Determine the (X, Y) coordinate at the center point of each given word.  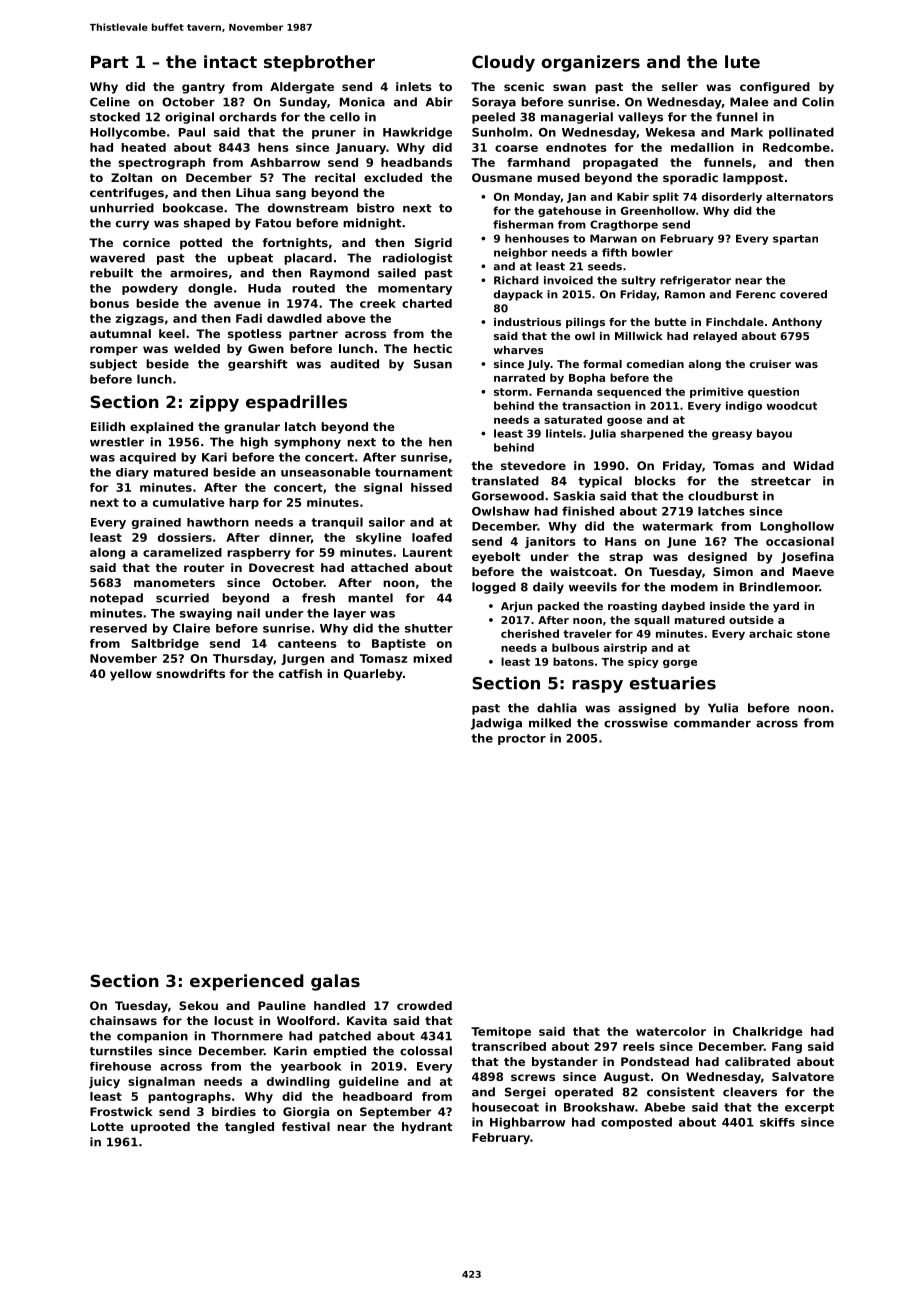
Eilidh (108, 426)
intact (230, 61)
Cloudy (503, 63)
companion (152, 1037)
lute (742, 61)
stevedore (533, 465)
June (681, 542)
